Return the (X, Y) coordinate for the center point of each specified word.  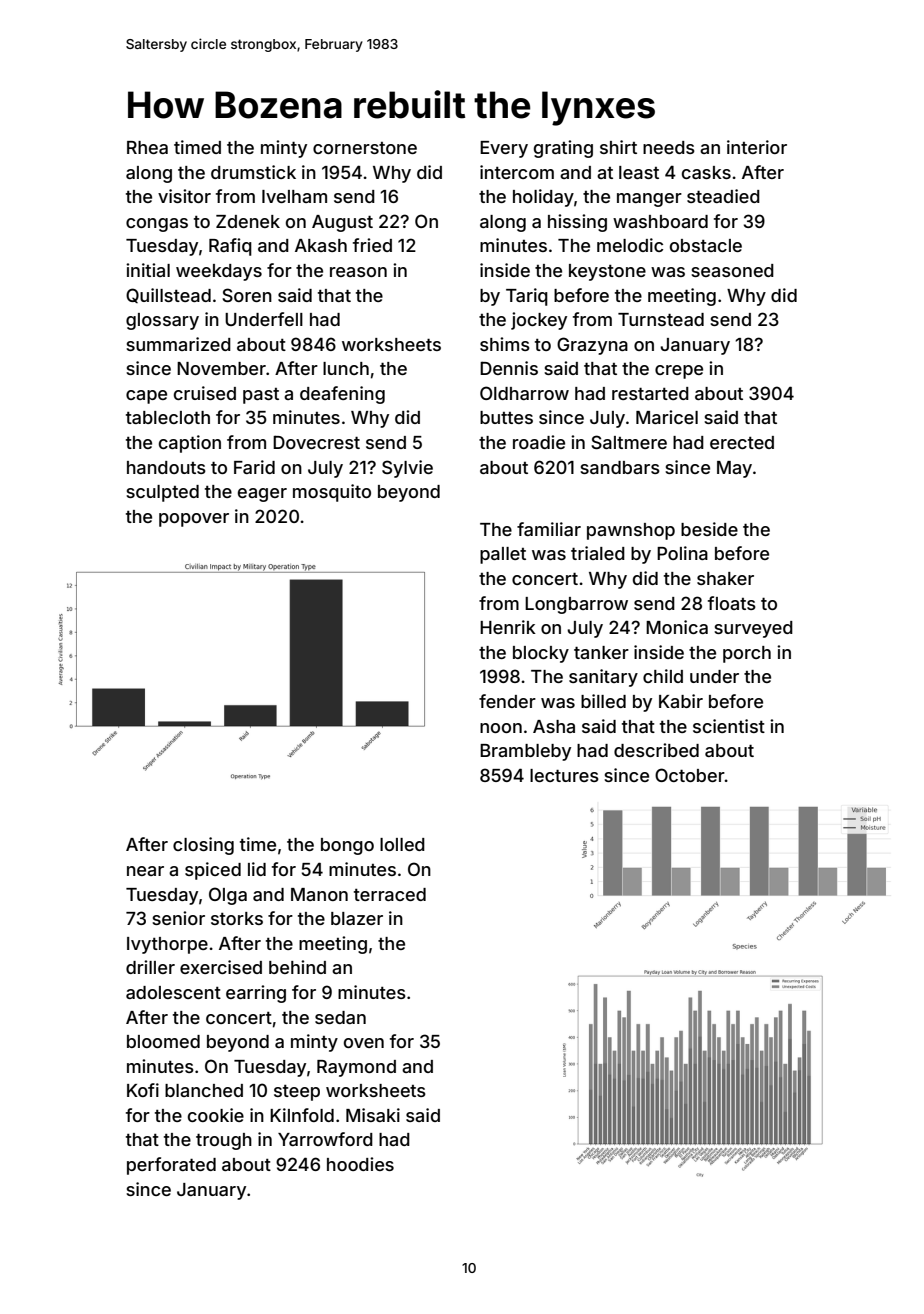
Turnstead (661, 319)
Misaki (373, 1115)
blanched (204, 1090)
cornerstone (365, 148)
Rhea (147, 147)
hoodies (360, 1164)
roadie (539, 442)
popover (194, 520)
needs (669, 147)
